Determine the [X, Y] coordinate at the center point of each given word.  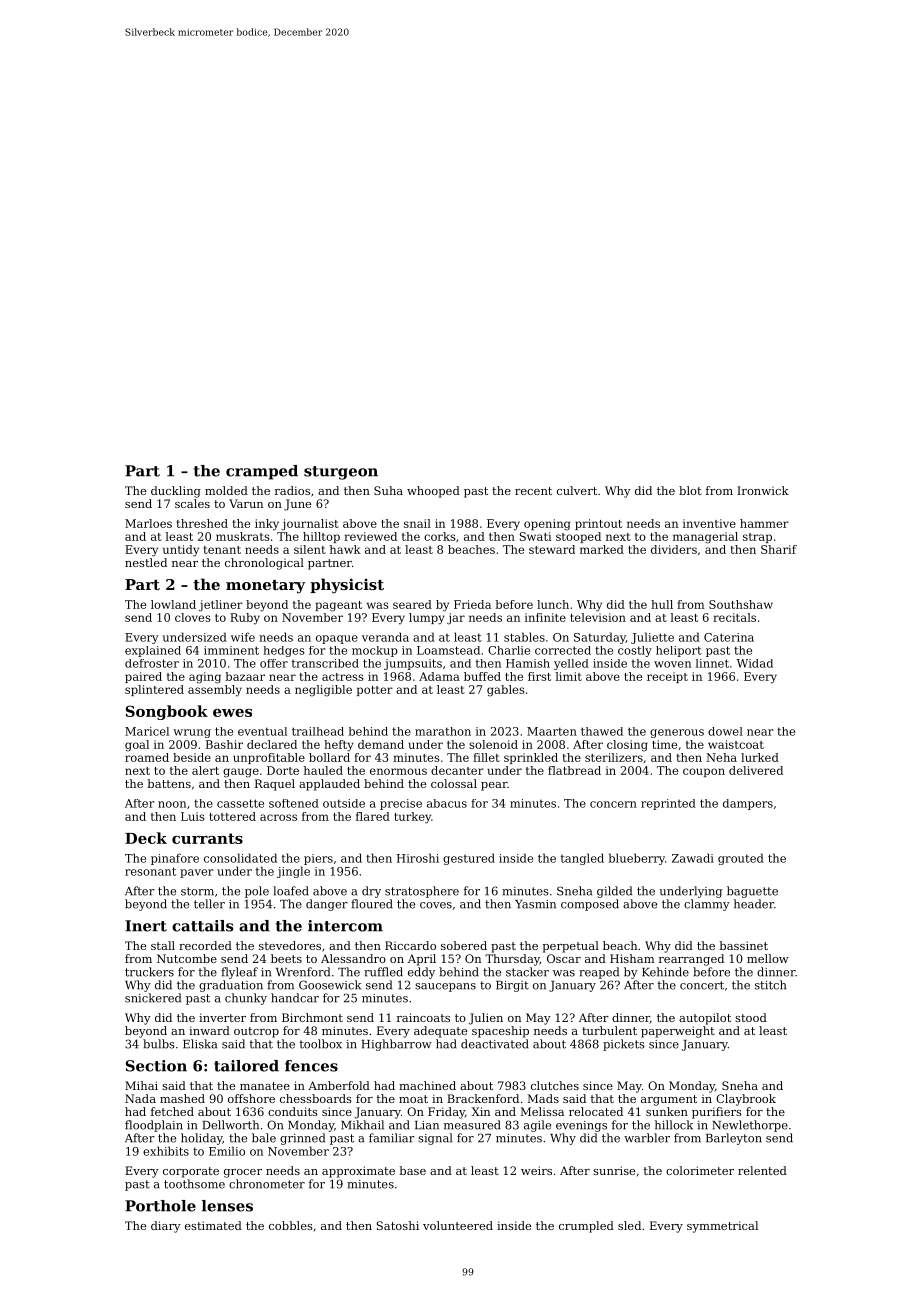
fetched [172, 1111]
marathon [443, 731]
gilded [614, 892]
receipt [667, 677]
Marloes [148, 523]
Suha [388, 490]
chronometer [267, 1184]
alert [205, 770]
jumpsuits [413, 664]
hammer [764, 523]
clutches [555, 1085]
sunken [667, 1111]
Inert [146, 926]
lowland [173, 604]
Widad [754, 663]
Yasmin [535, 904]
